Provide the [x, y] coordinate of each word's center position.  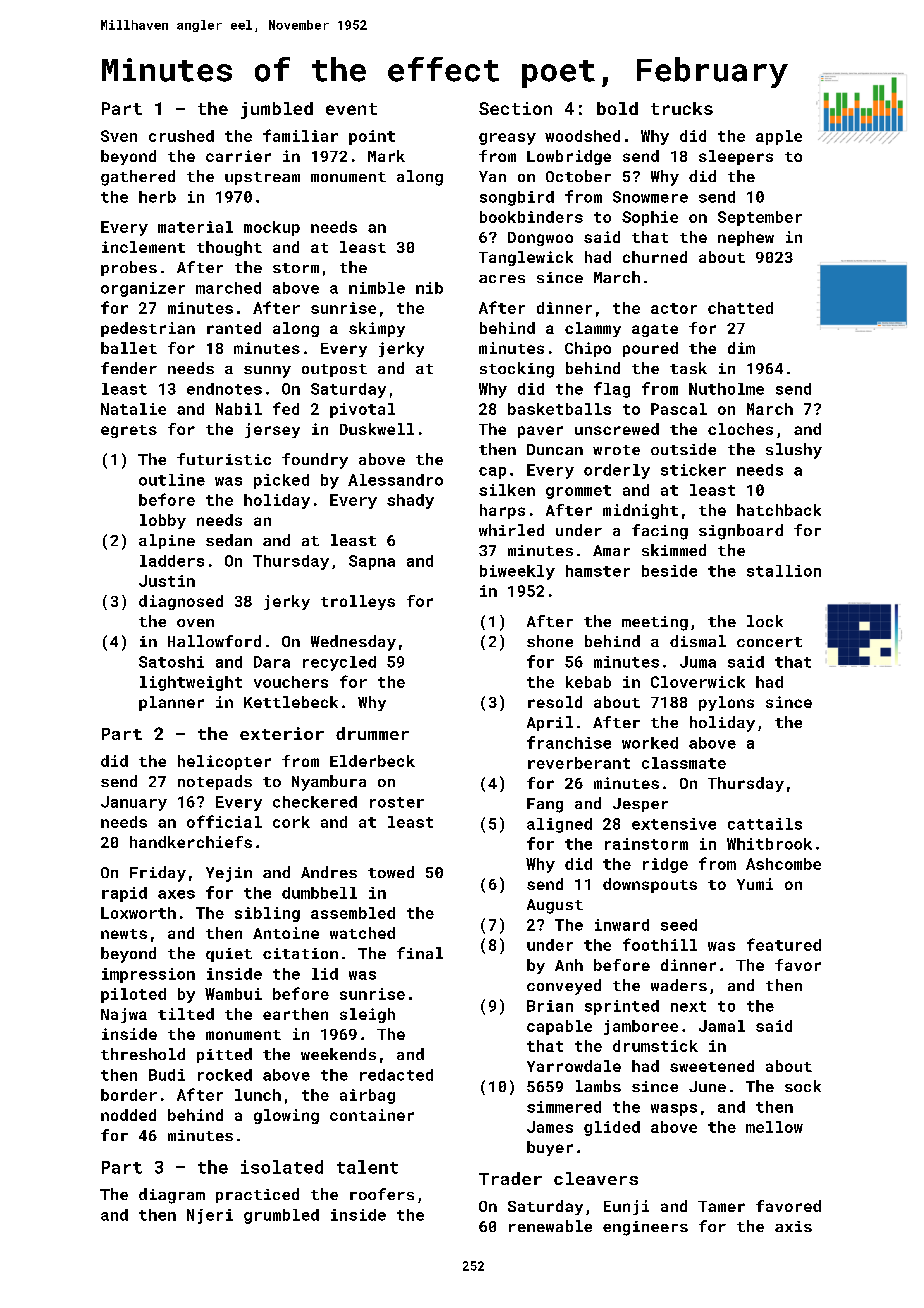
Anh [569, 965]
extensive [674, 824]
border [129, 1095]
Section [515, 108]
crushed [181, 136]
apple [779, 137]
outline [172, 480]
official [224, 821]
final [420, 953]
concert [769, 642]
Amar [611, 550]
